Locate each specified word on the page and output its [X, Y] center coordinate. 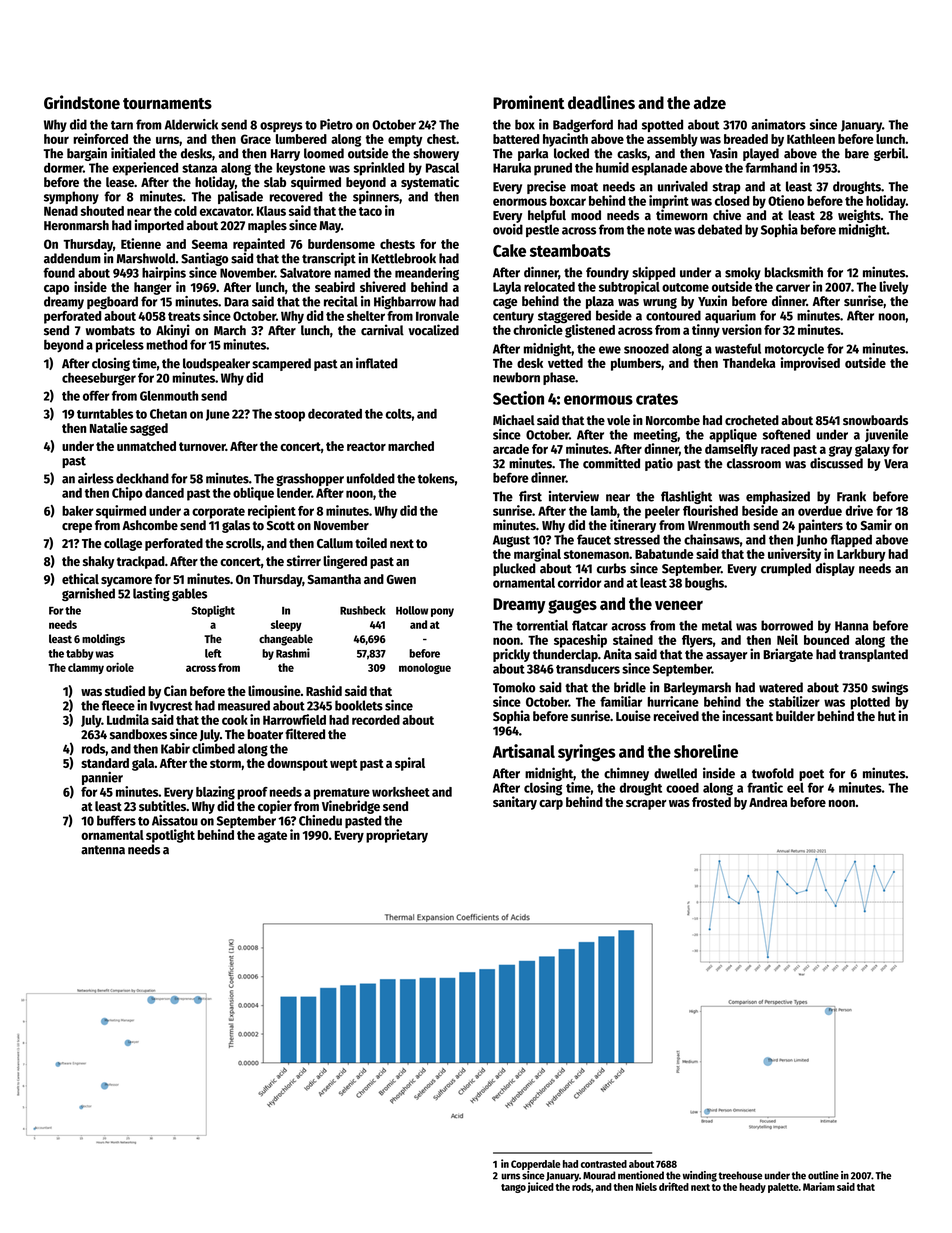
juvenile [886, 435]
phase [559, 378]
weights [859, 216]
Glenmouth [169, 396]
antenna [103, 850]
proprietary [397, 836]
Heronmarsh [76, 225]
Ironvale [437, 316]
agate [272, 837]
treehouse [740, 1175]
